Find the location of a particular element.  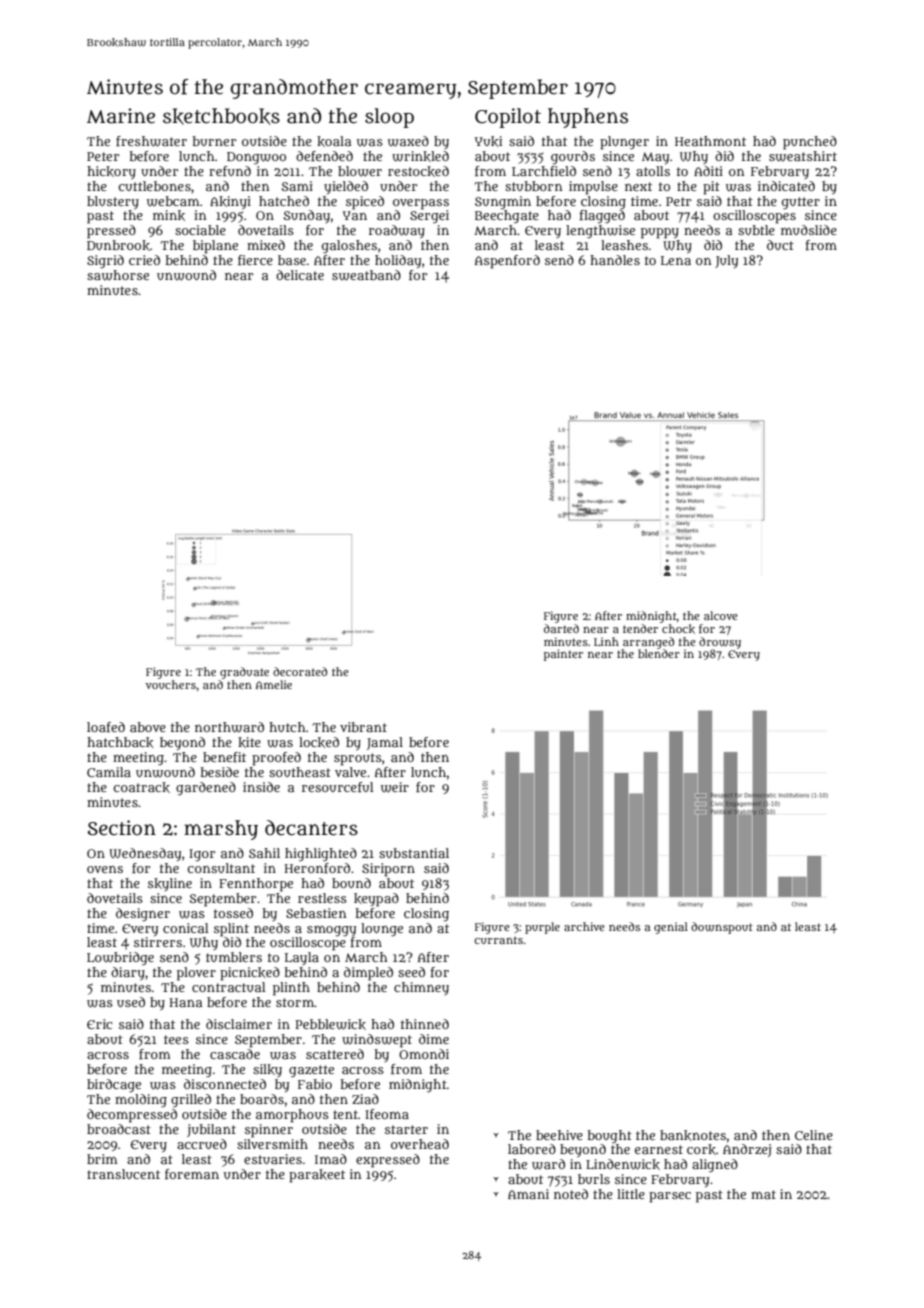

foreman is located at coordinates (192, 1174).
